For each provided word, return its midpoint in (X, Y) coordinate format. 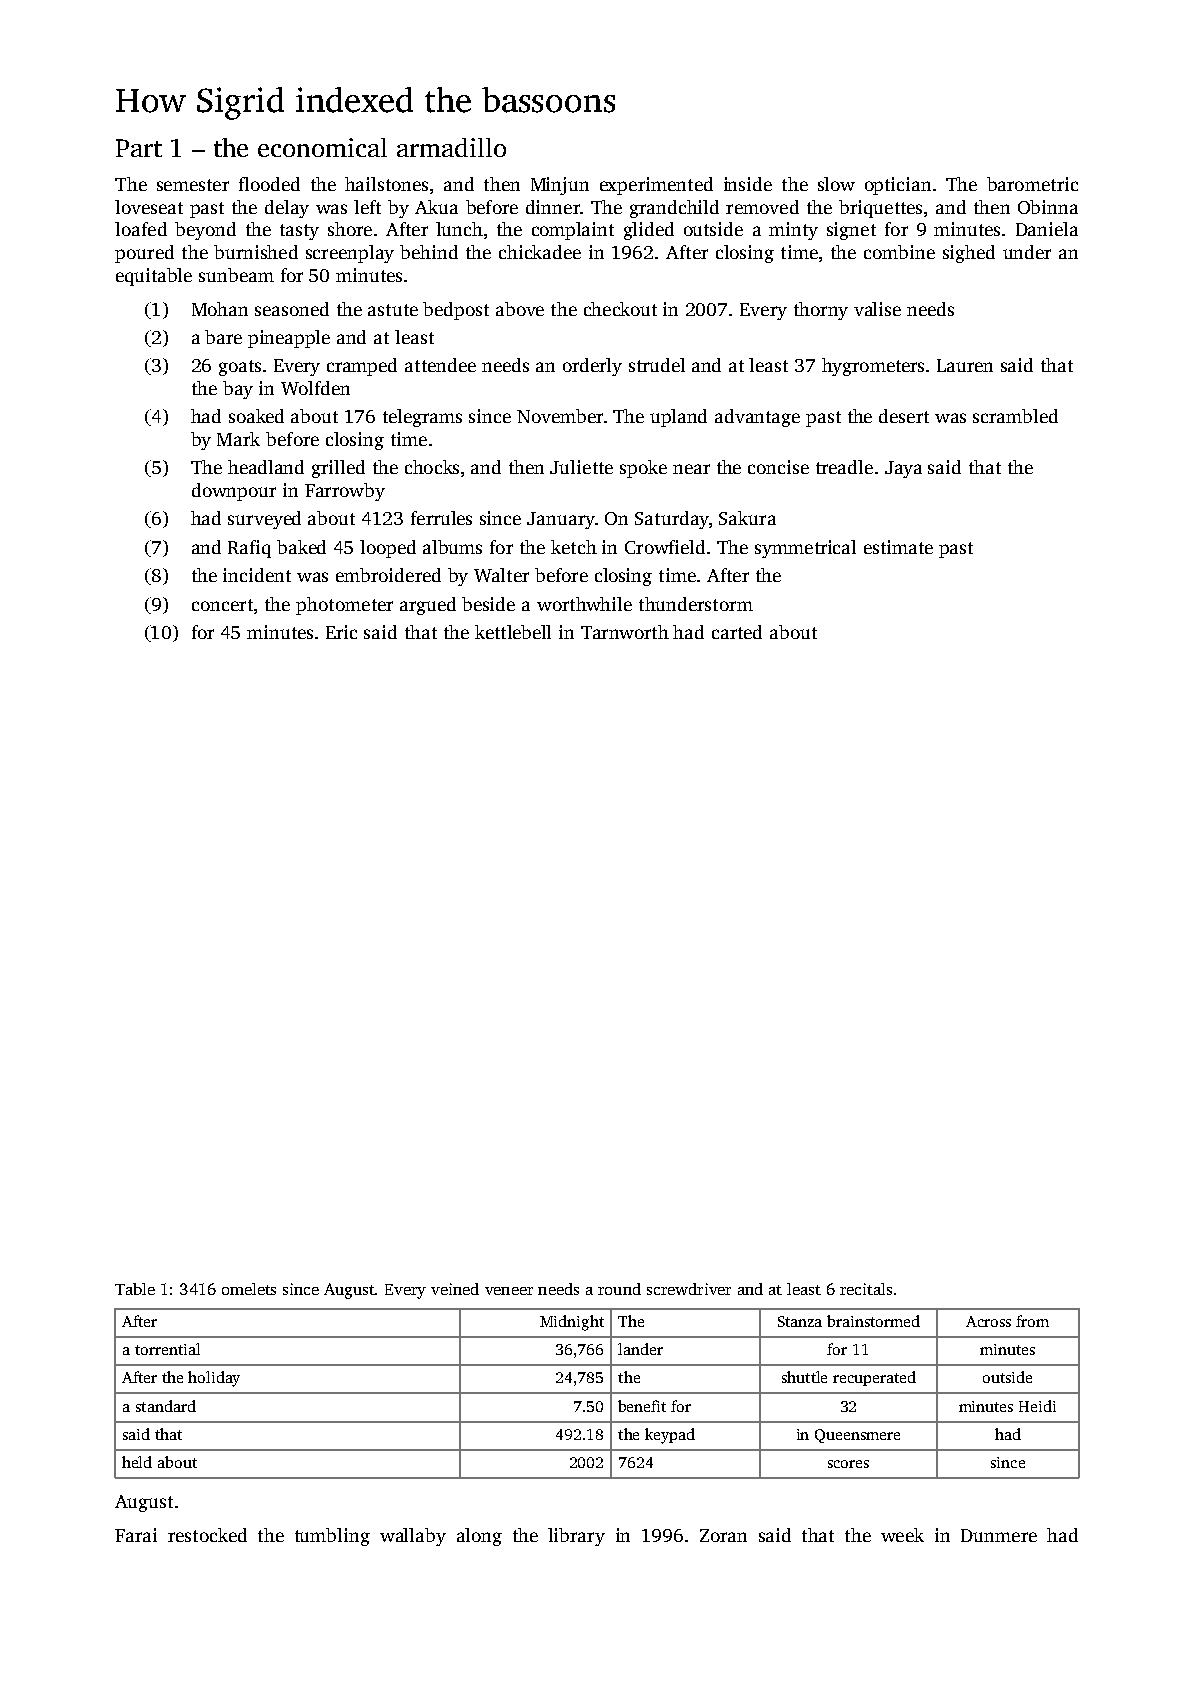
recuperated (874, 1378)
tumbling (332, 1537)
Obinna (1048, 207)
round (619, 1289)
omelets (249, 1289)
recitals (866, 1289)
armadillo (451, 147)
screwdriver (689, 1289)
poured (144, 254)
